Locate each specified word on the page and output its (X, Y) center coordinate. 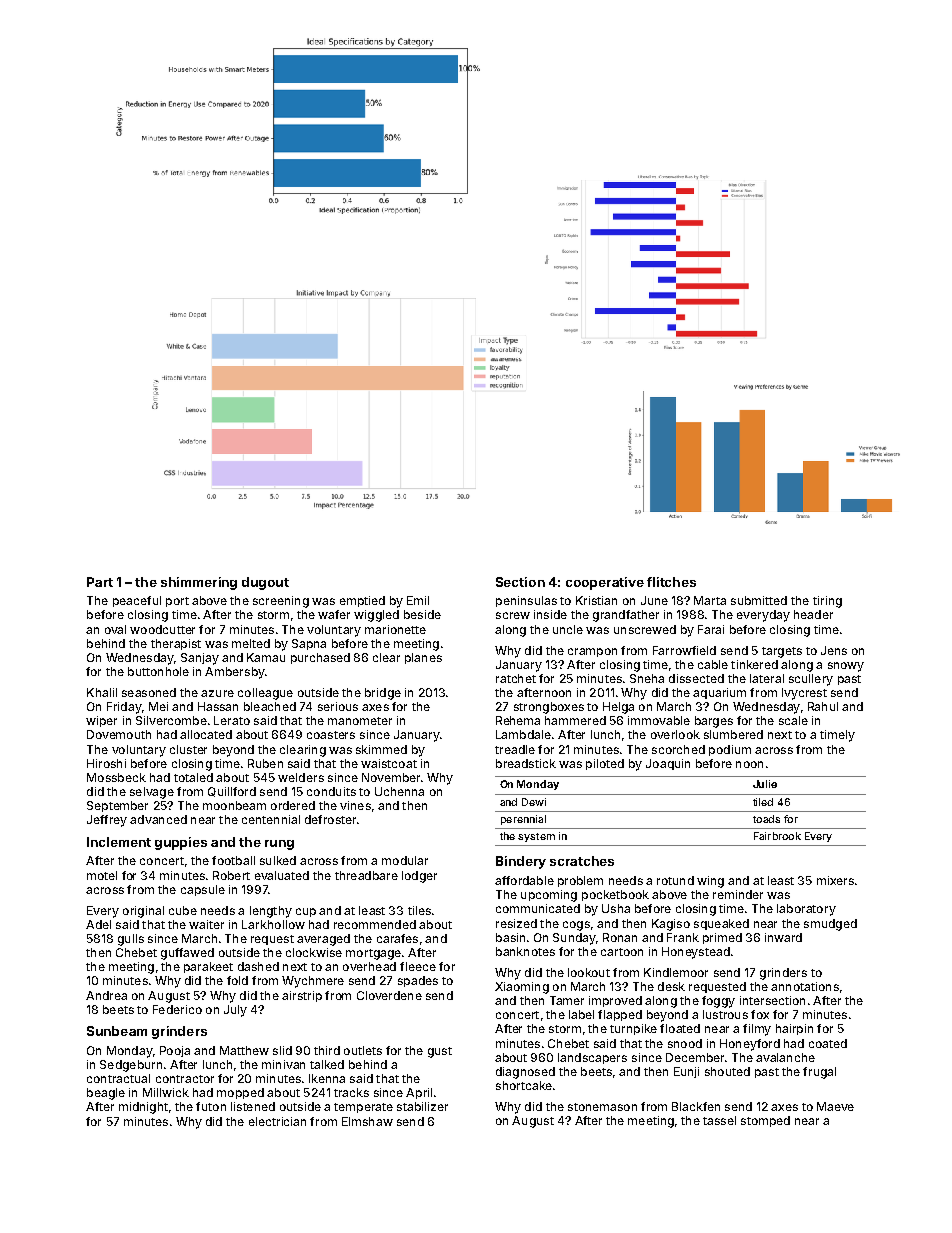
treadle (515, 749)
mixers (835, 880)
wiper (101, 721)
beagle (106, 1094)
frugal (819, 1073)
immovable (659, 720)
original (143, 912)
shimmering (199, 583)
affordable (524, 880)
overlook (675, 734)
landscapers (592, 1058)
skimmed (381, 749)
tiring (827, 602)
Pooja (175, 1051)
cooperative (605, 583)
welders (301, 777)
